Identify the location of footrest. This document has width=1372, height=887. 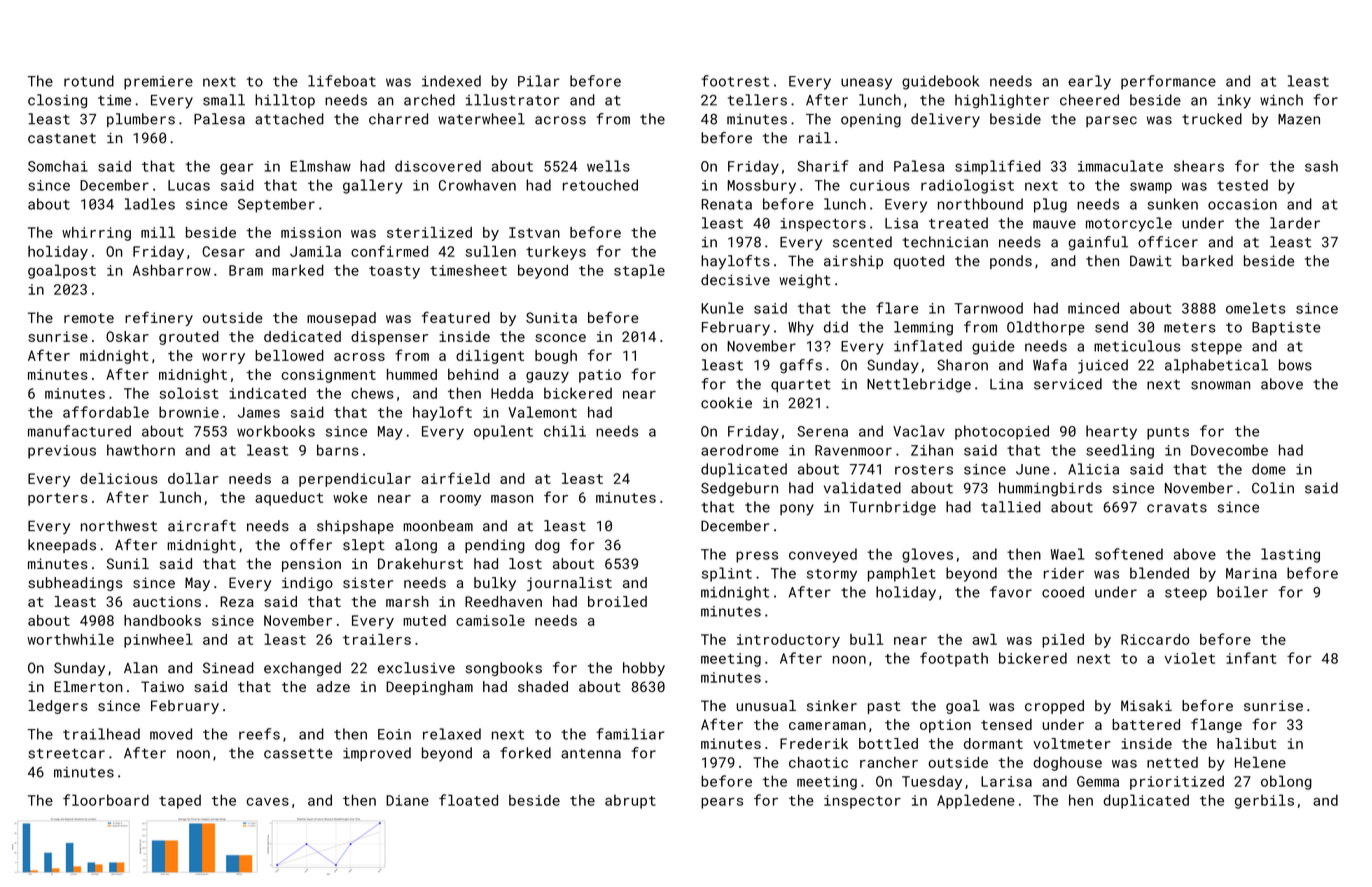
(735, 81).
